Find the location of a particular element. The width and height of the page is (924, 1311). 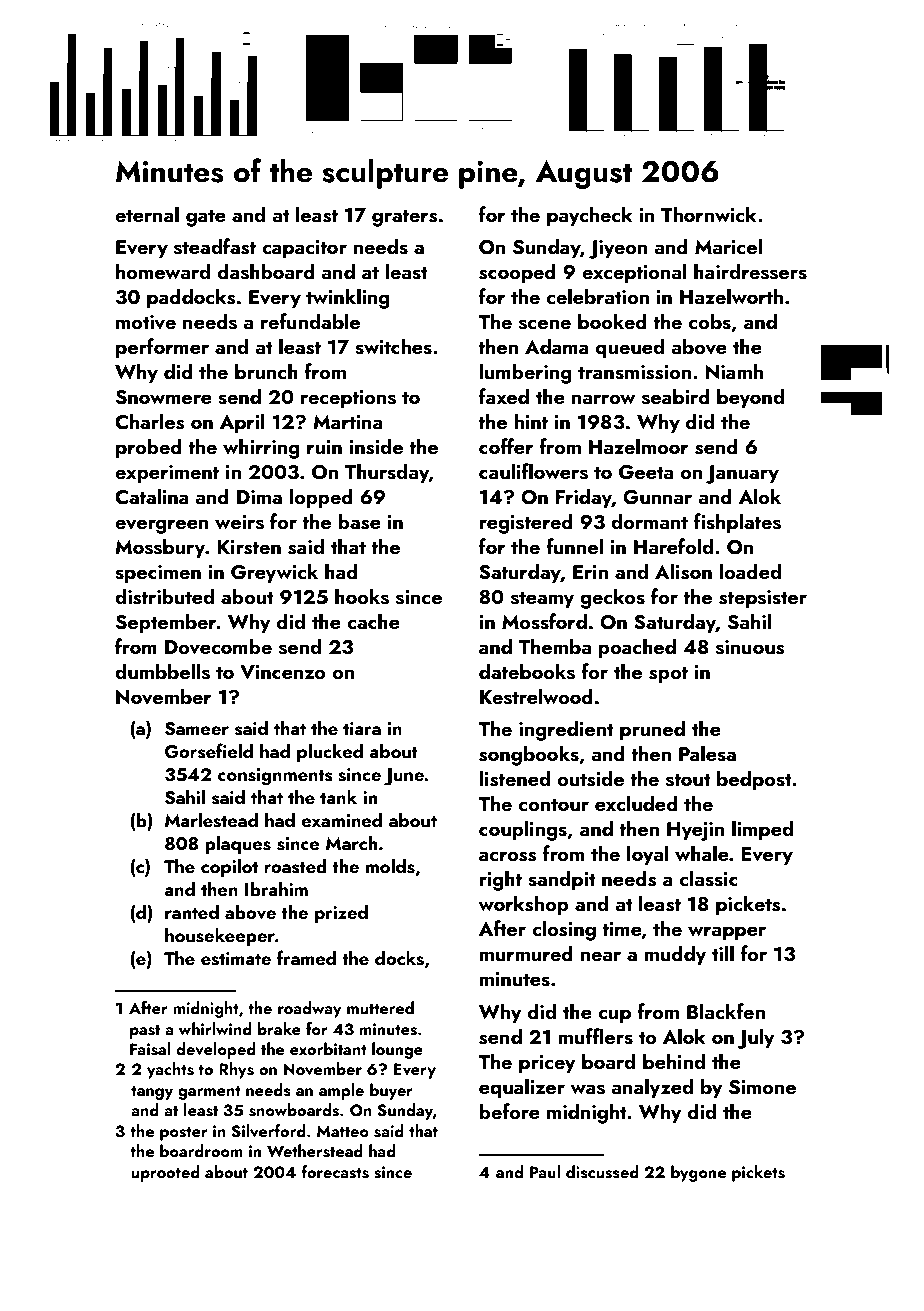

Vincenzo is located at coordinates (283, 672).
